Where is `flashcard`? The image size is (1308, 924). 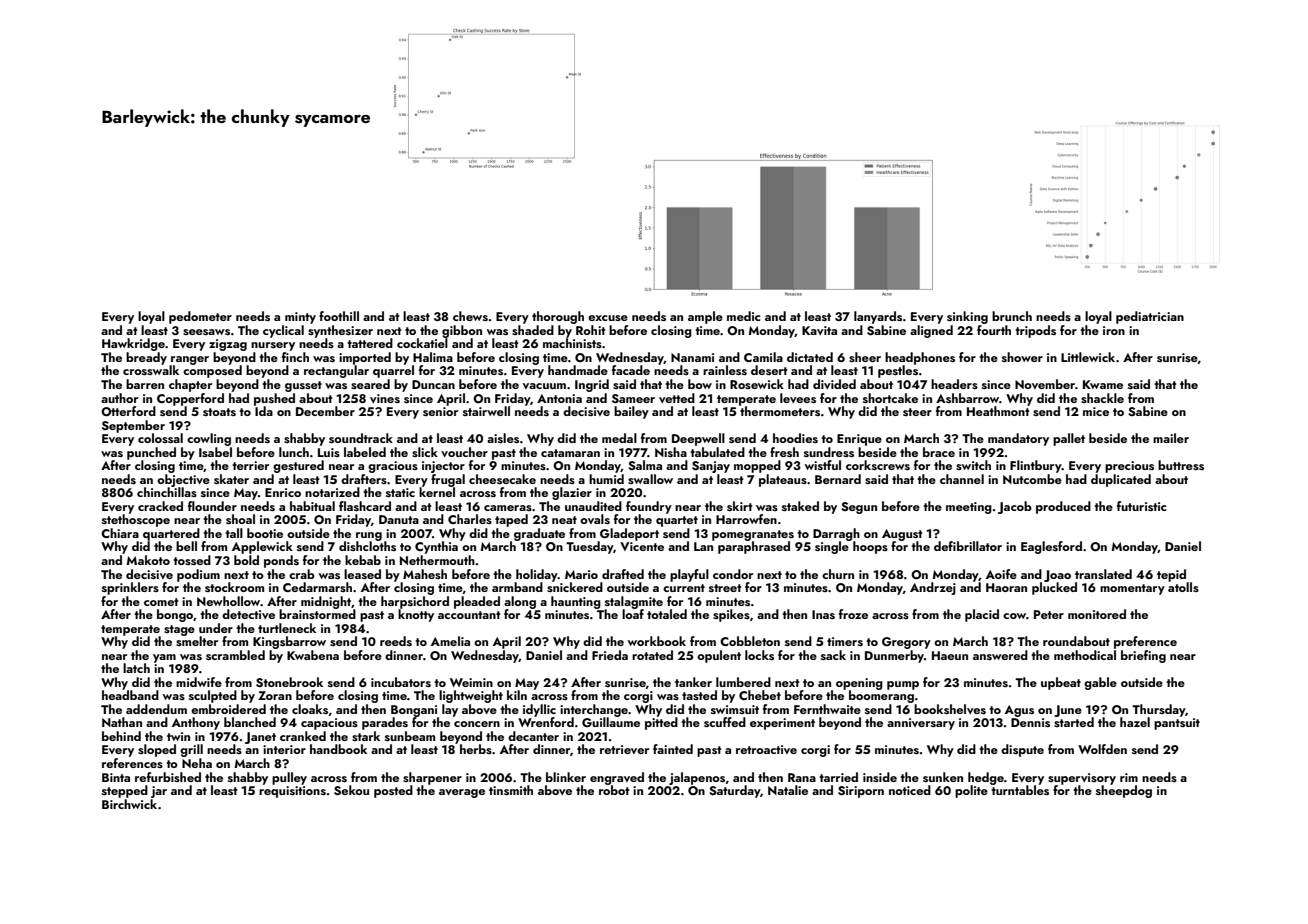 flashcard is located at coordinates (365, 506).
